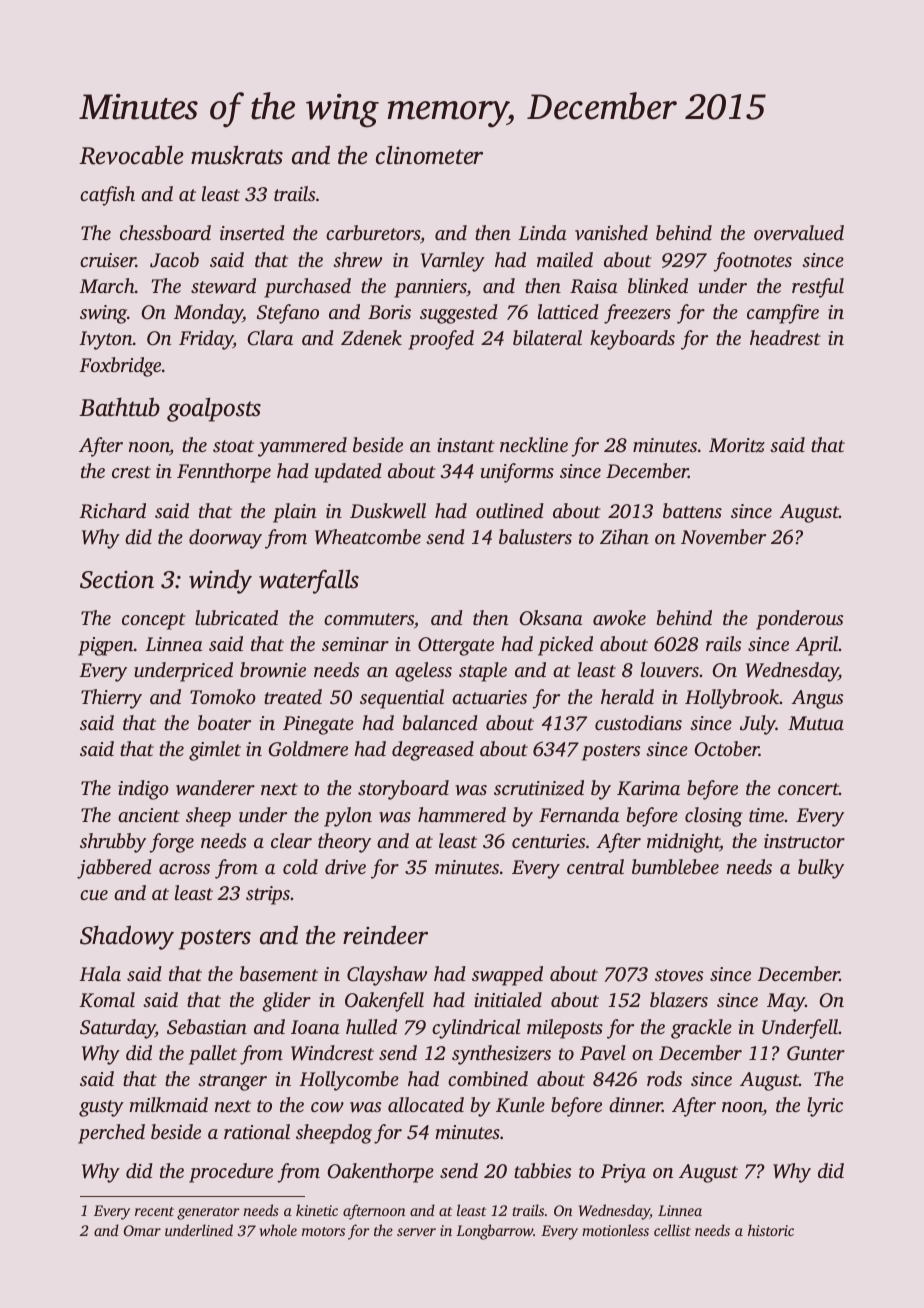  I want to click on Kunle, so click(520, 1105).
